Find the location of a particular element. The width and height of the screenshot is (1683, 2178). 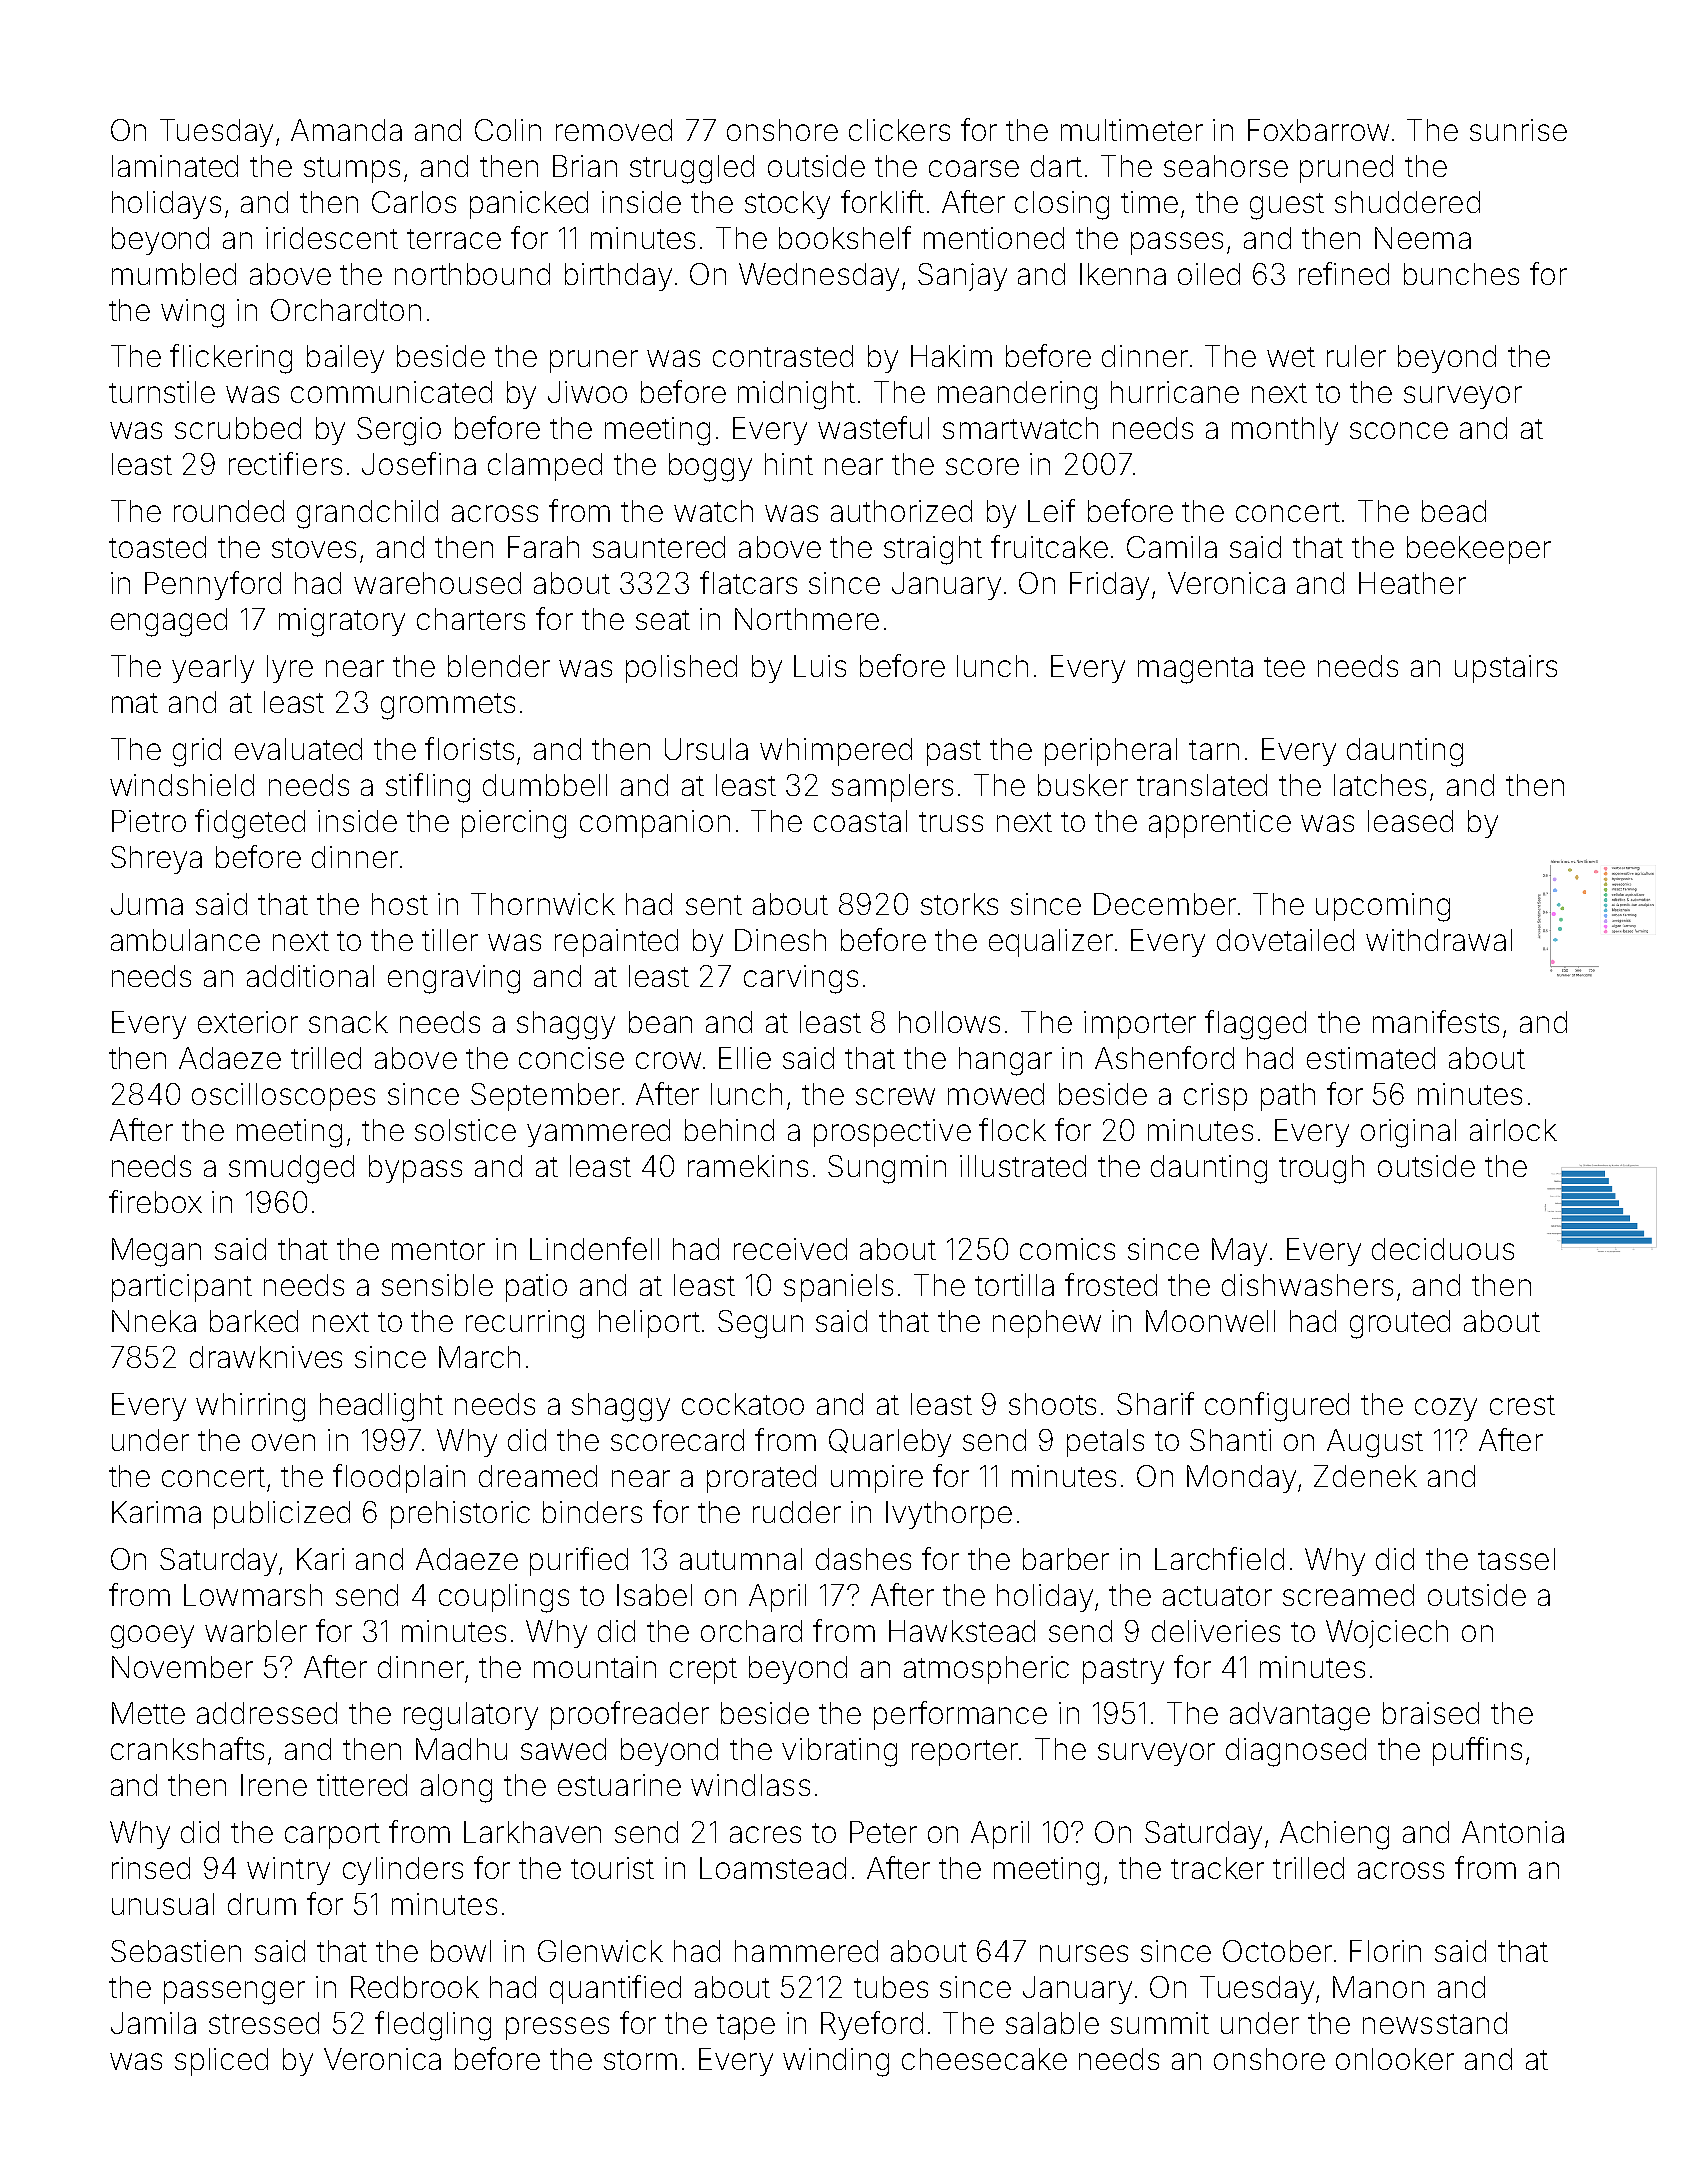

laminated is located at coordinates (175, 166).
